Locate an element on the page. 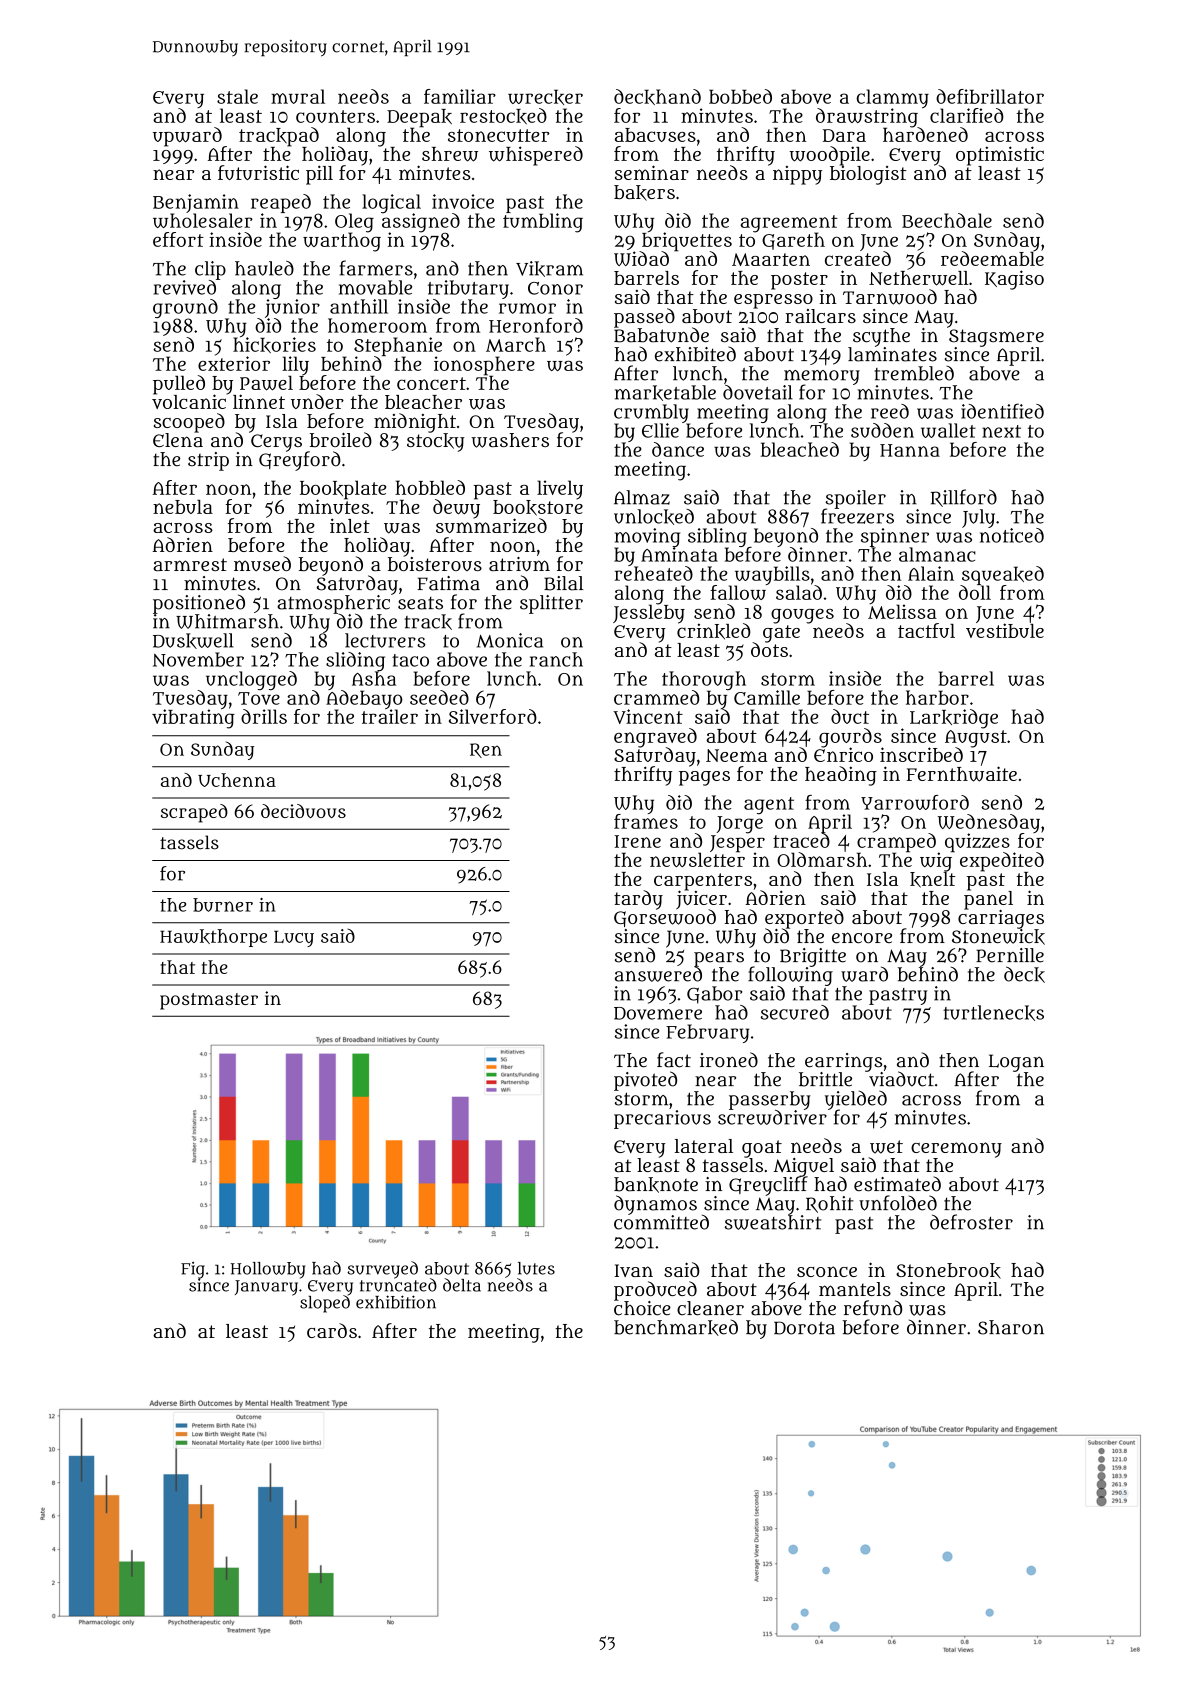 This page has height=1693, width=1197. Irene is located at coordinates (638, 841).
